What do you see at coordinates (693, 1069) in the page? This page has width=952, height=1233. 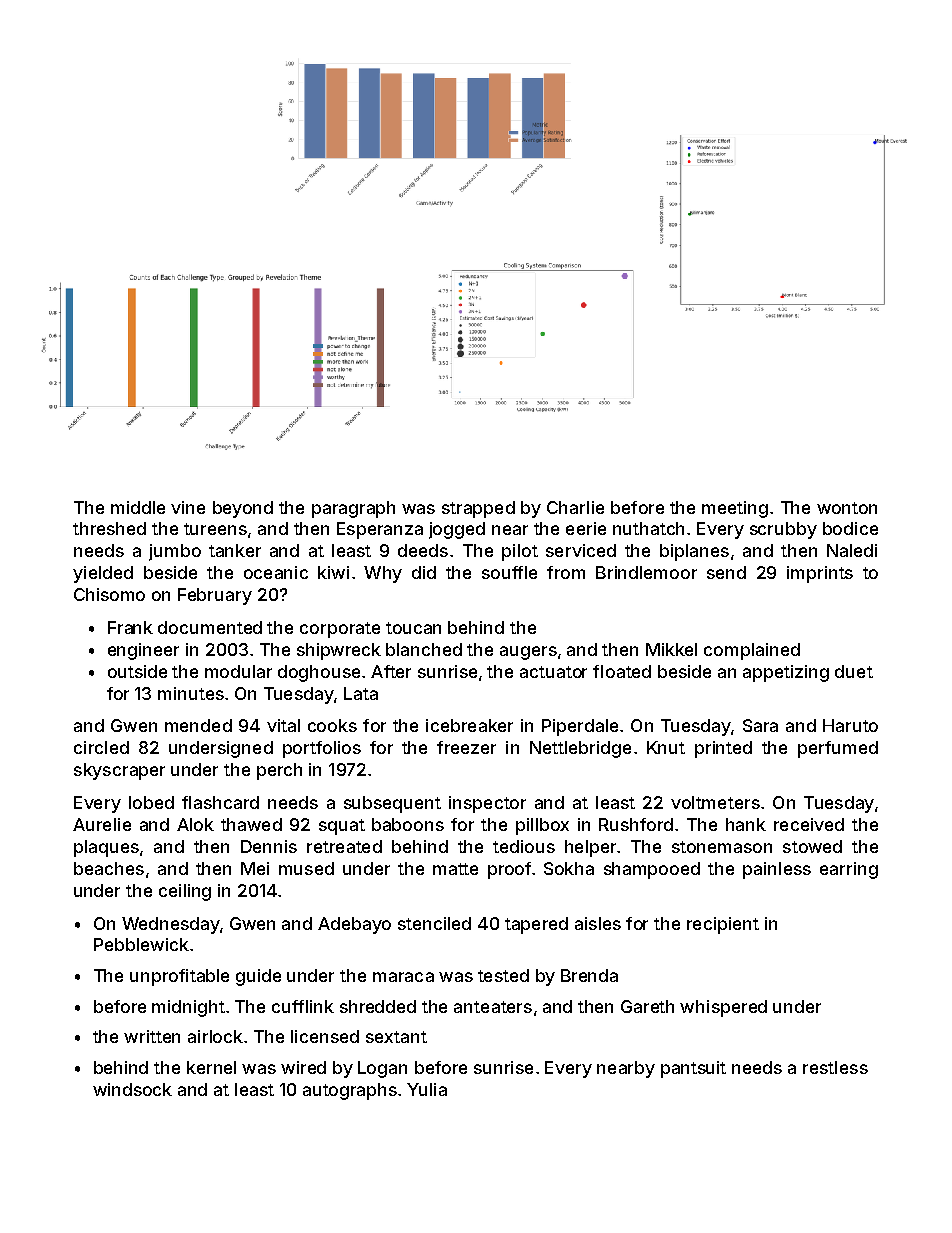 I see `pantsuit` at bounding box center [693, 1069].
